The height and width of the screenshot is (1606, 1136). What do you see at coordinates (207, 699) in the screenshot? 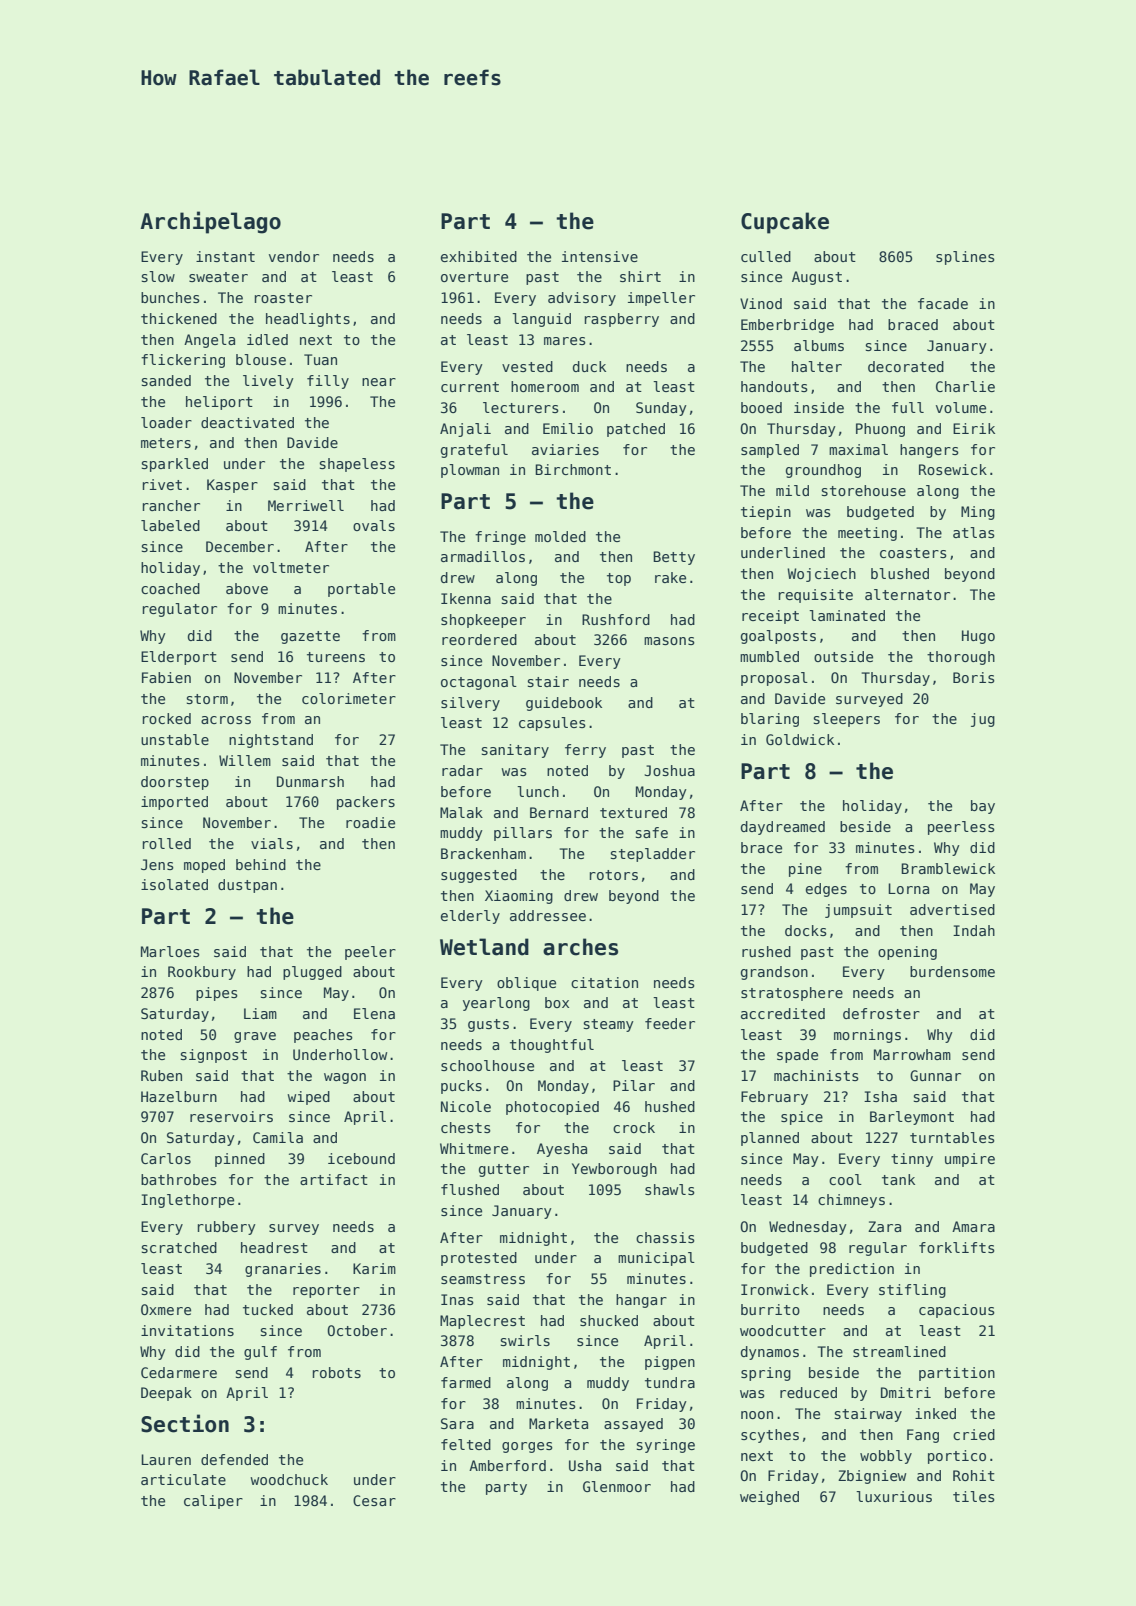
I see `storm` at bounding box center [207, 699].
